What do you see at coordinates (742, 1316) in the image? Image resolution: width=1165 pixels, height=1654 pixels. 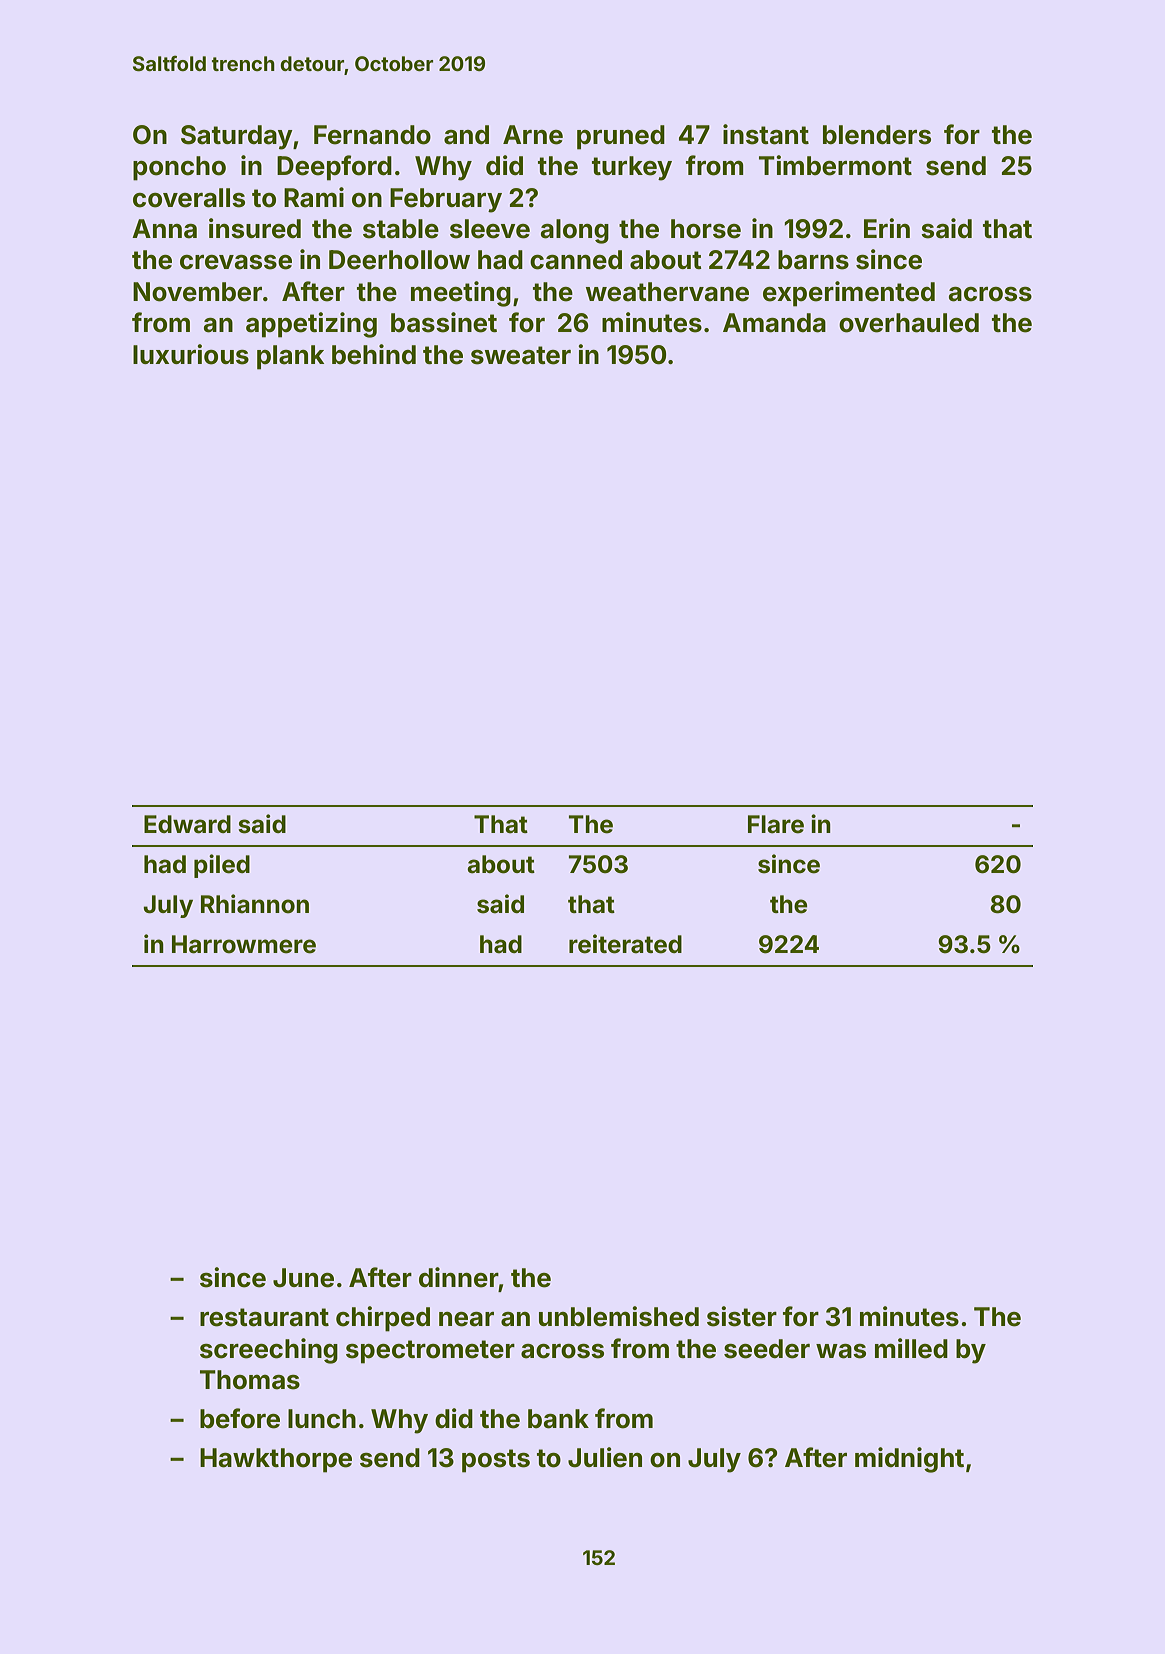 I see `sister` at bounding box center [742, 1316].
